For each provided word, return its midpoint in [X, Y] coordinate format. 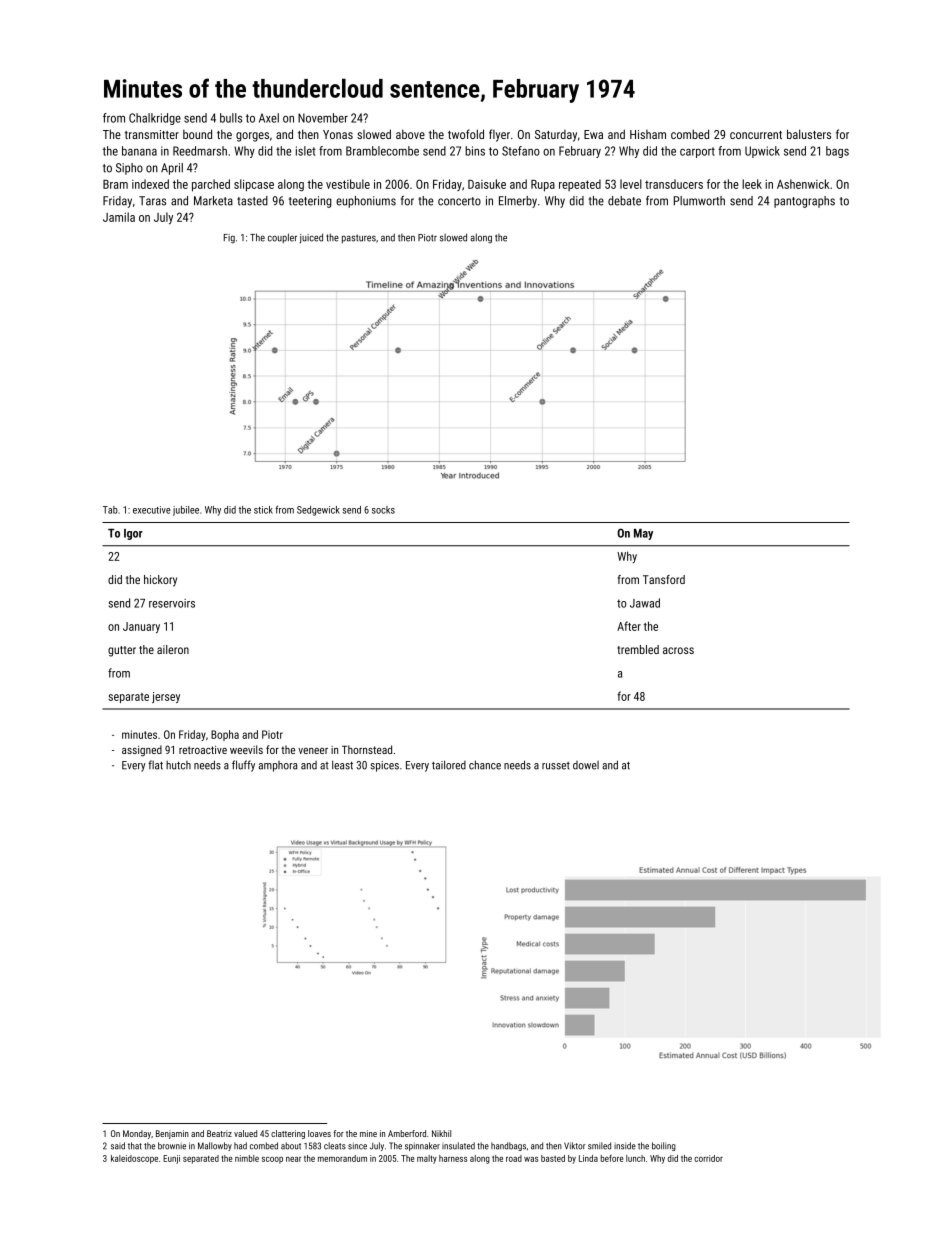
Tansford [664, 579]
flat [155, 765]
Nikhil [441, 1133]
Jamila [119, 217]
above [410, 134]
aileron [173, 649]
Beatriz [219, 1133]
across [678, 650]
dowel [586, 765]
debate [624, 201]
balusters [809, 134]
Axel [269, 118]
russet [556, 766]
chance [485, 765]
